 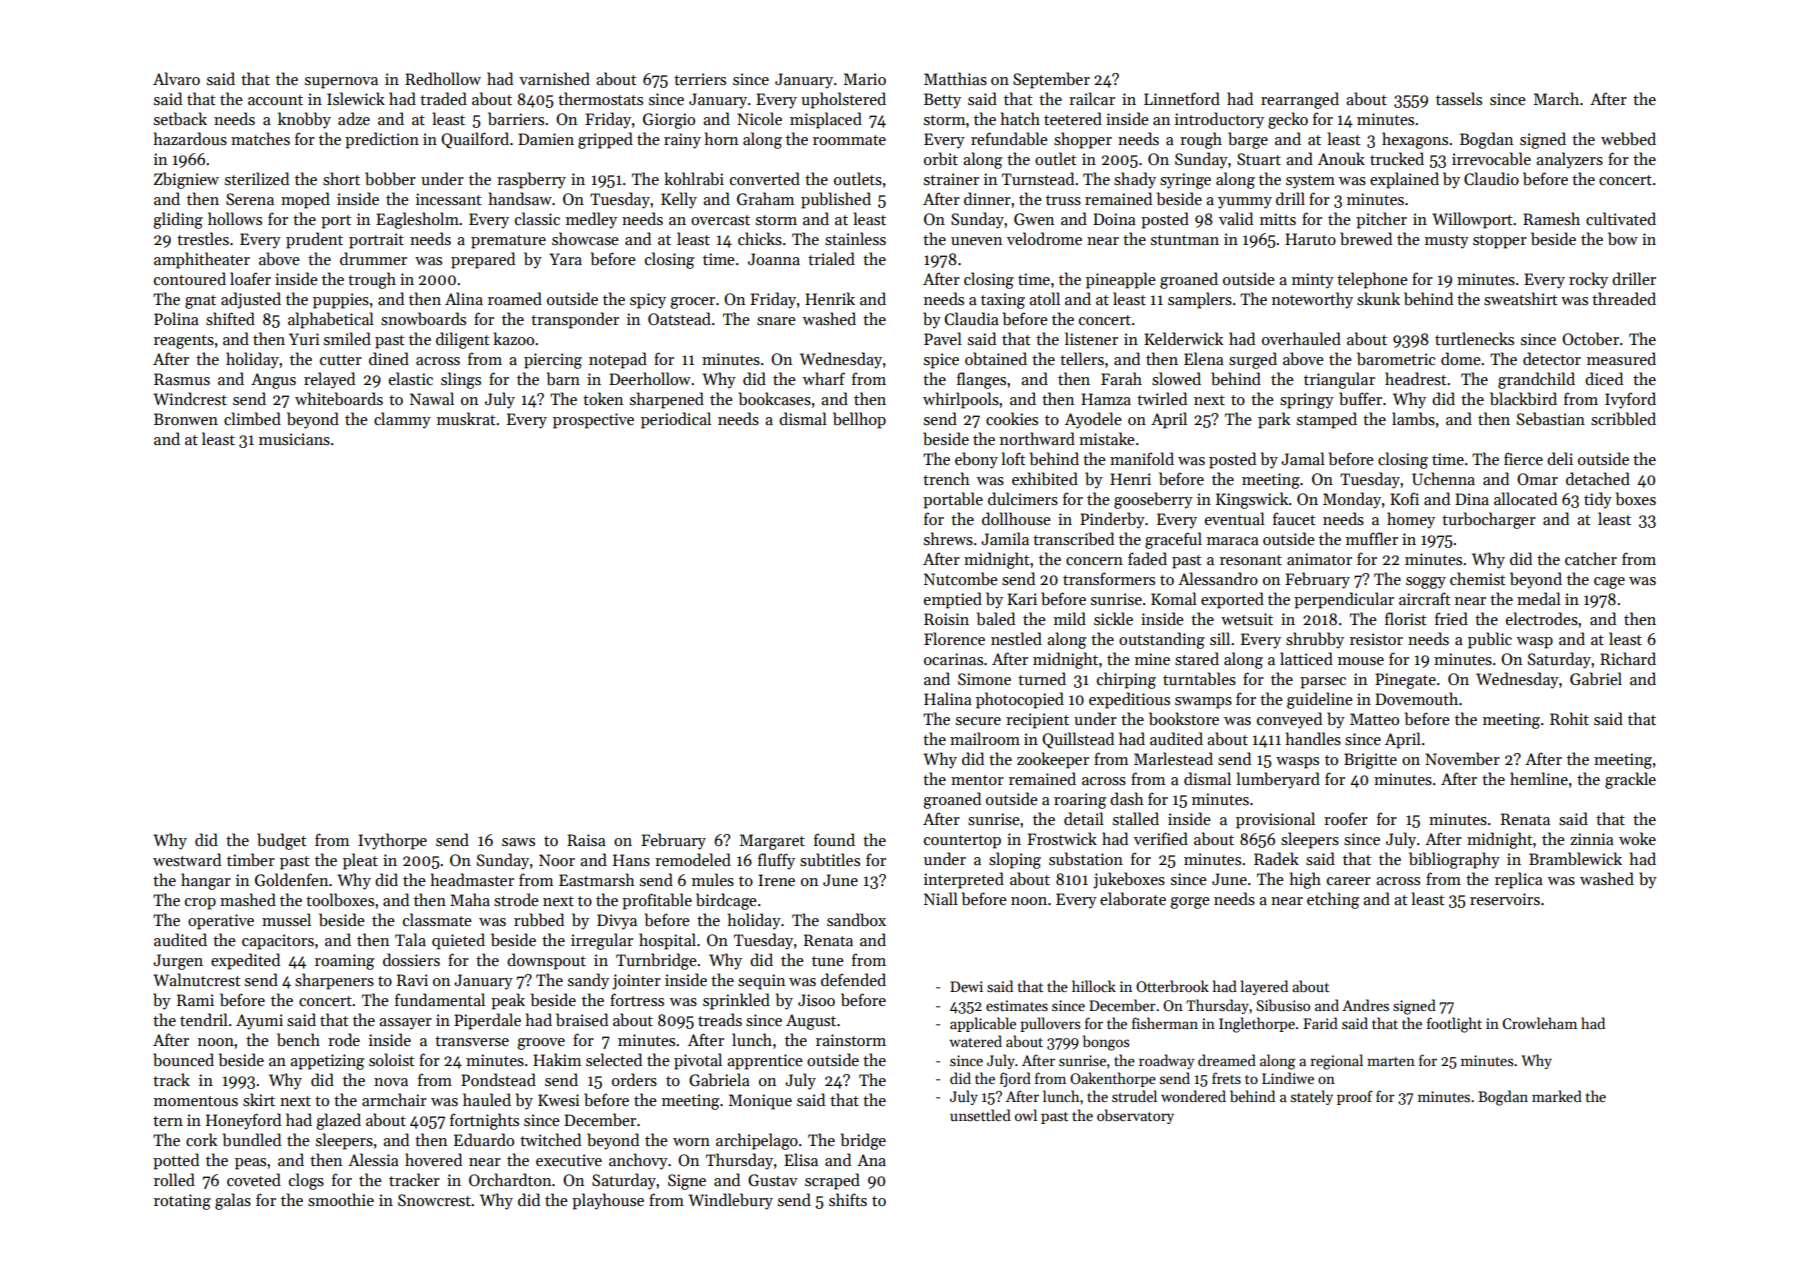 I want to click on Kari, so click(x=1022, y=599).
